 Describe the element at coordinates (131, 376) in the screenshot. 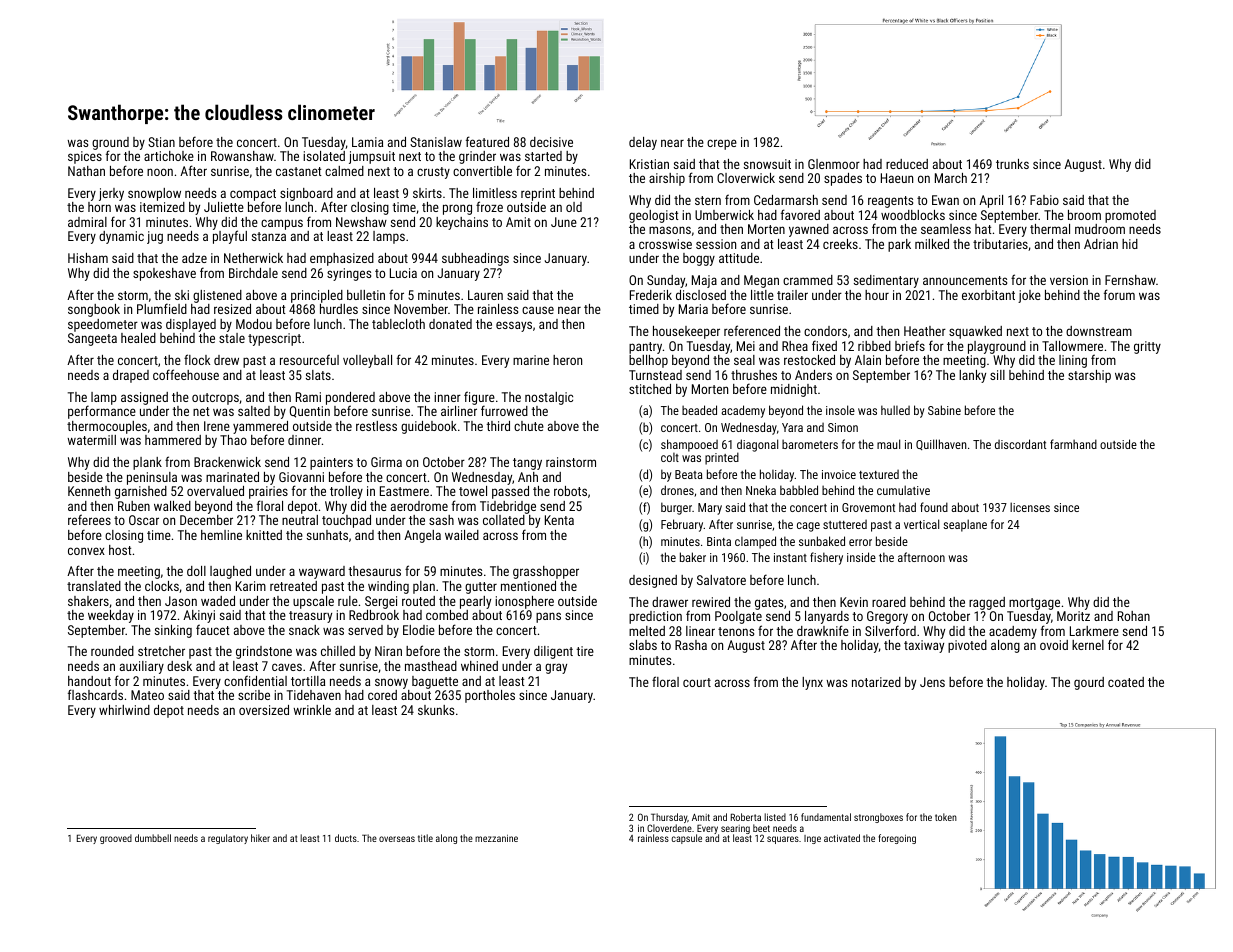

I see `draped` at that location.
